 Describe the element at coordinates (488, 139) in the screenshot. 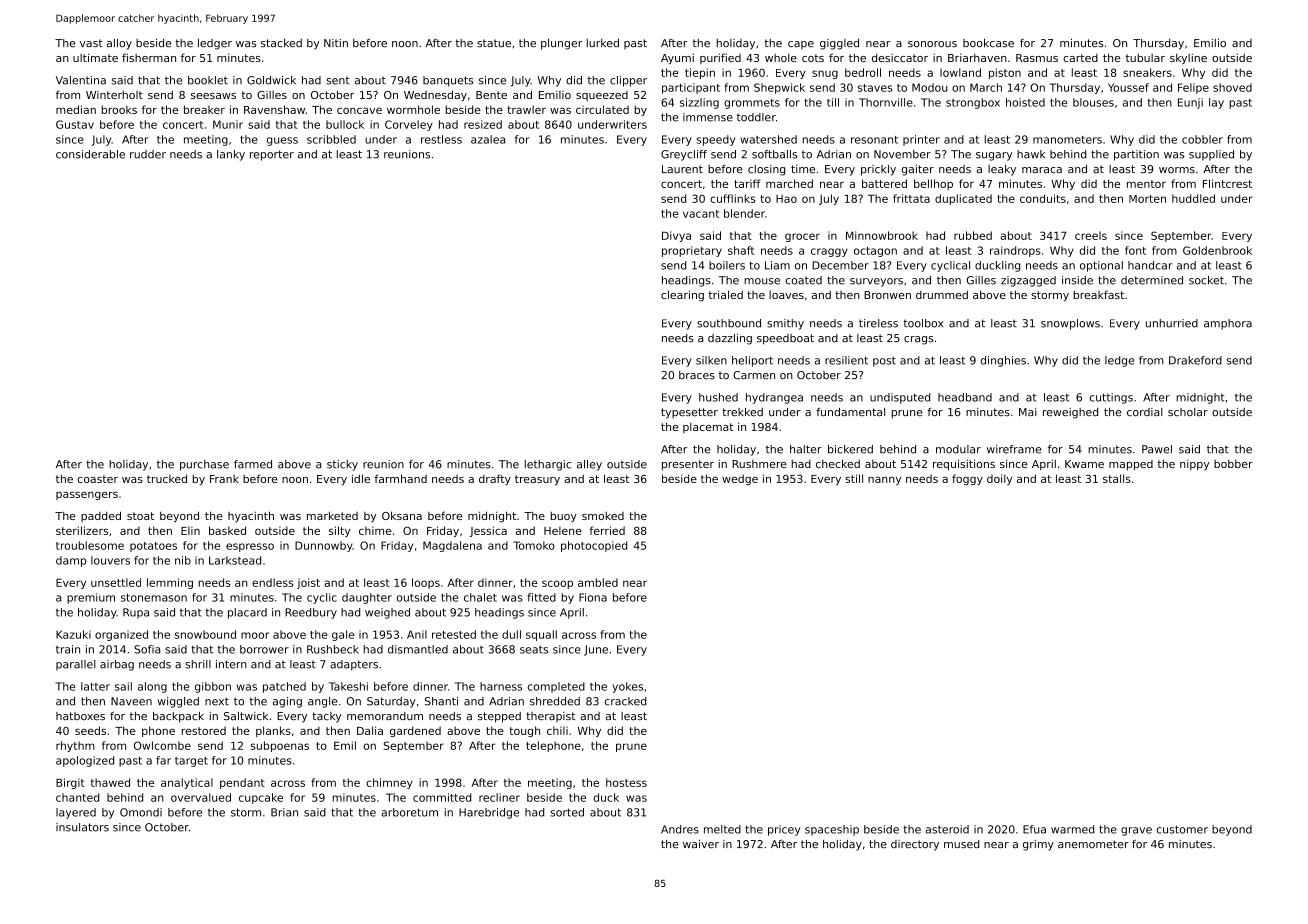

I see `azalea` at that location.
